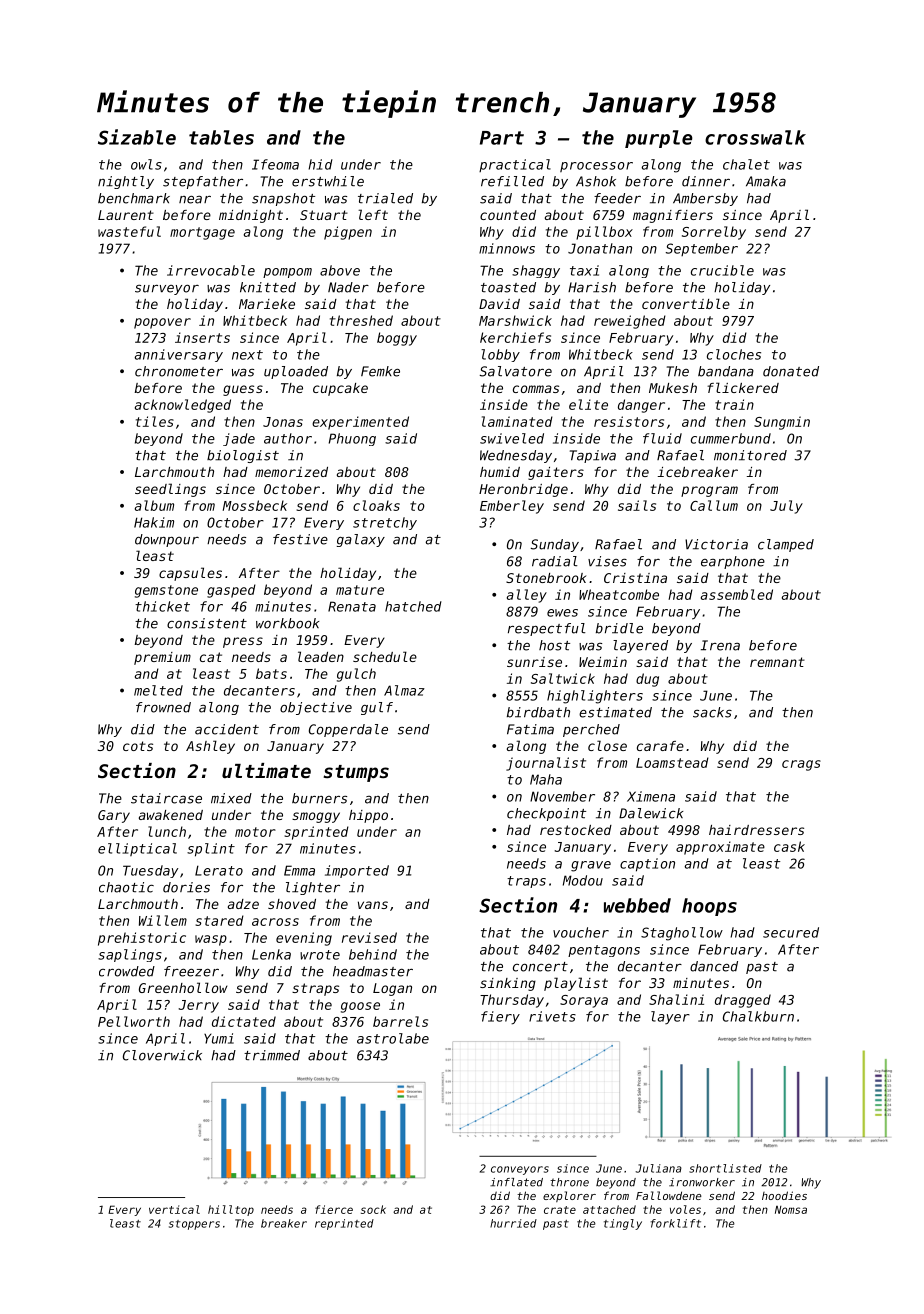  Describe the element at coordinates (174, 1209) in the document. I see `vertical` at that location.
